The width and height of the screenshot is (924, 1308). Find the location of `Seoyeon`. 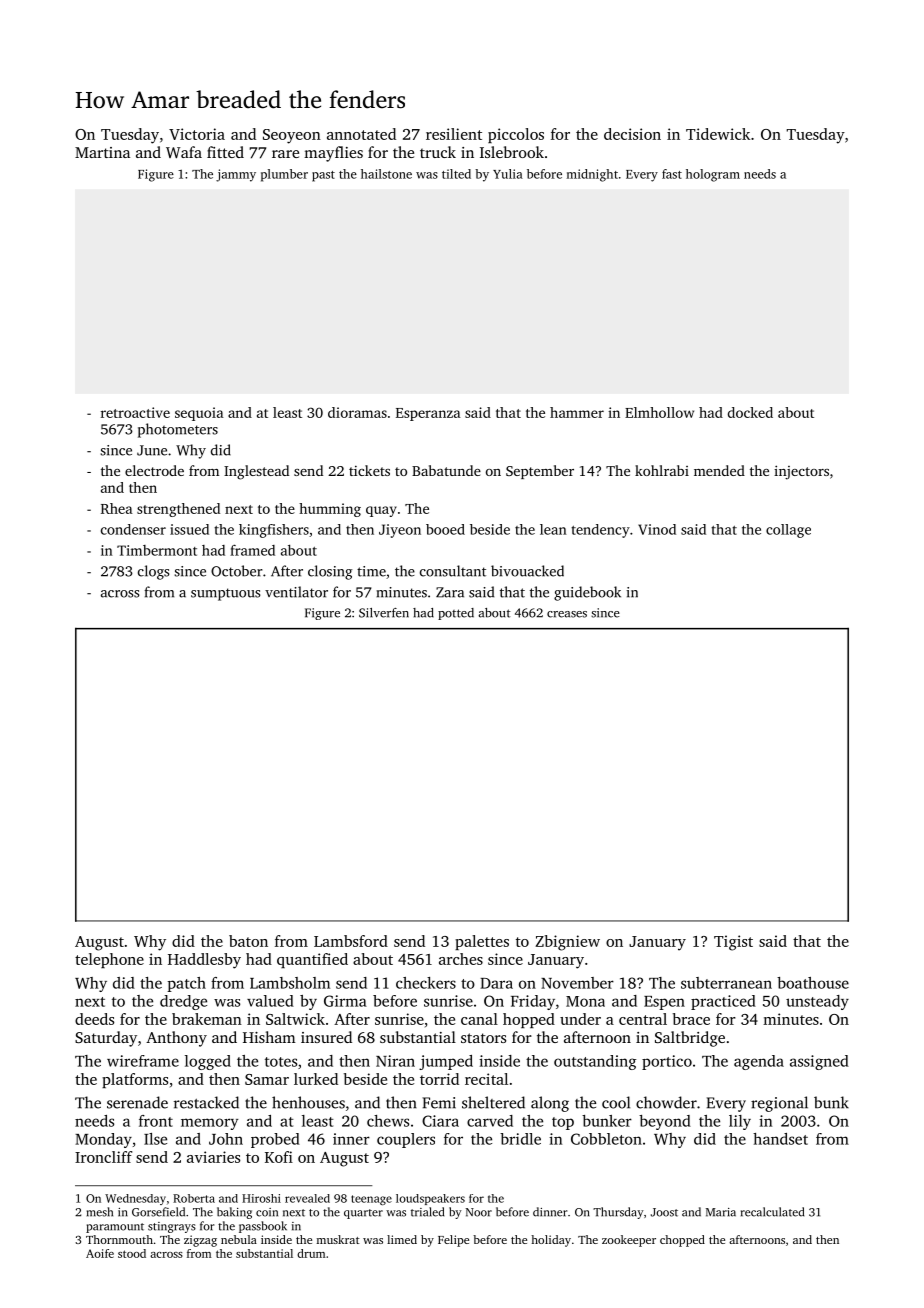

Seoyeon is located at coordinates (292, 136).
